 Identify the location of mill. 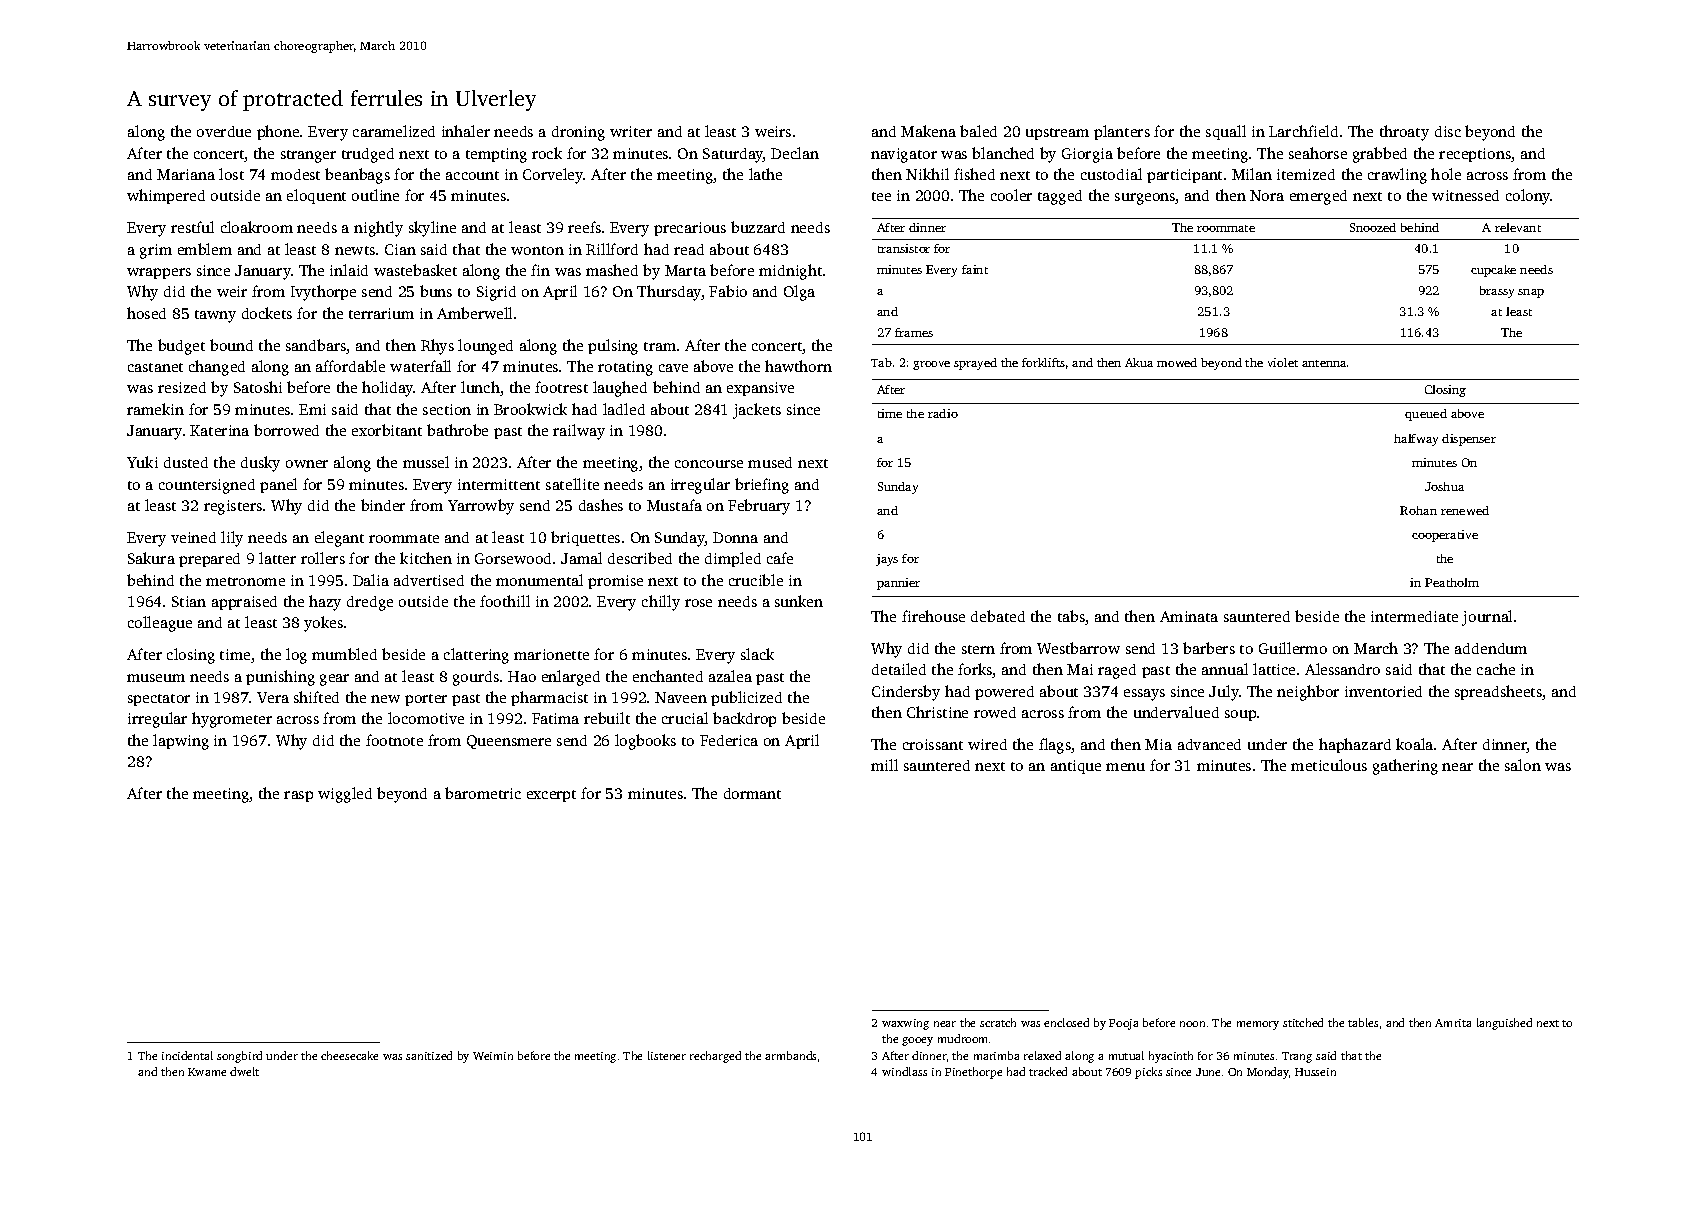
(884, 765).
